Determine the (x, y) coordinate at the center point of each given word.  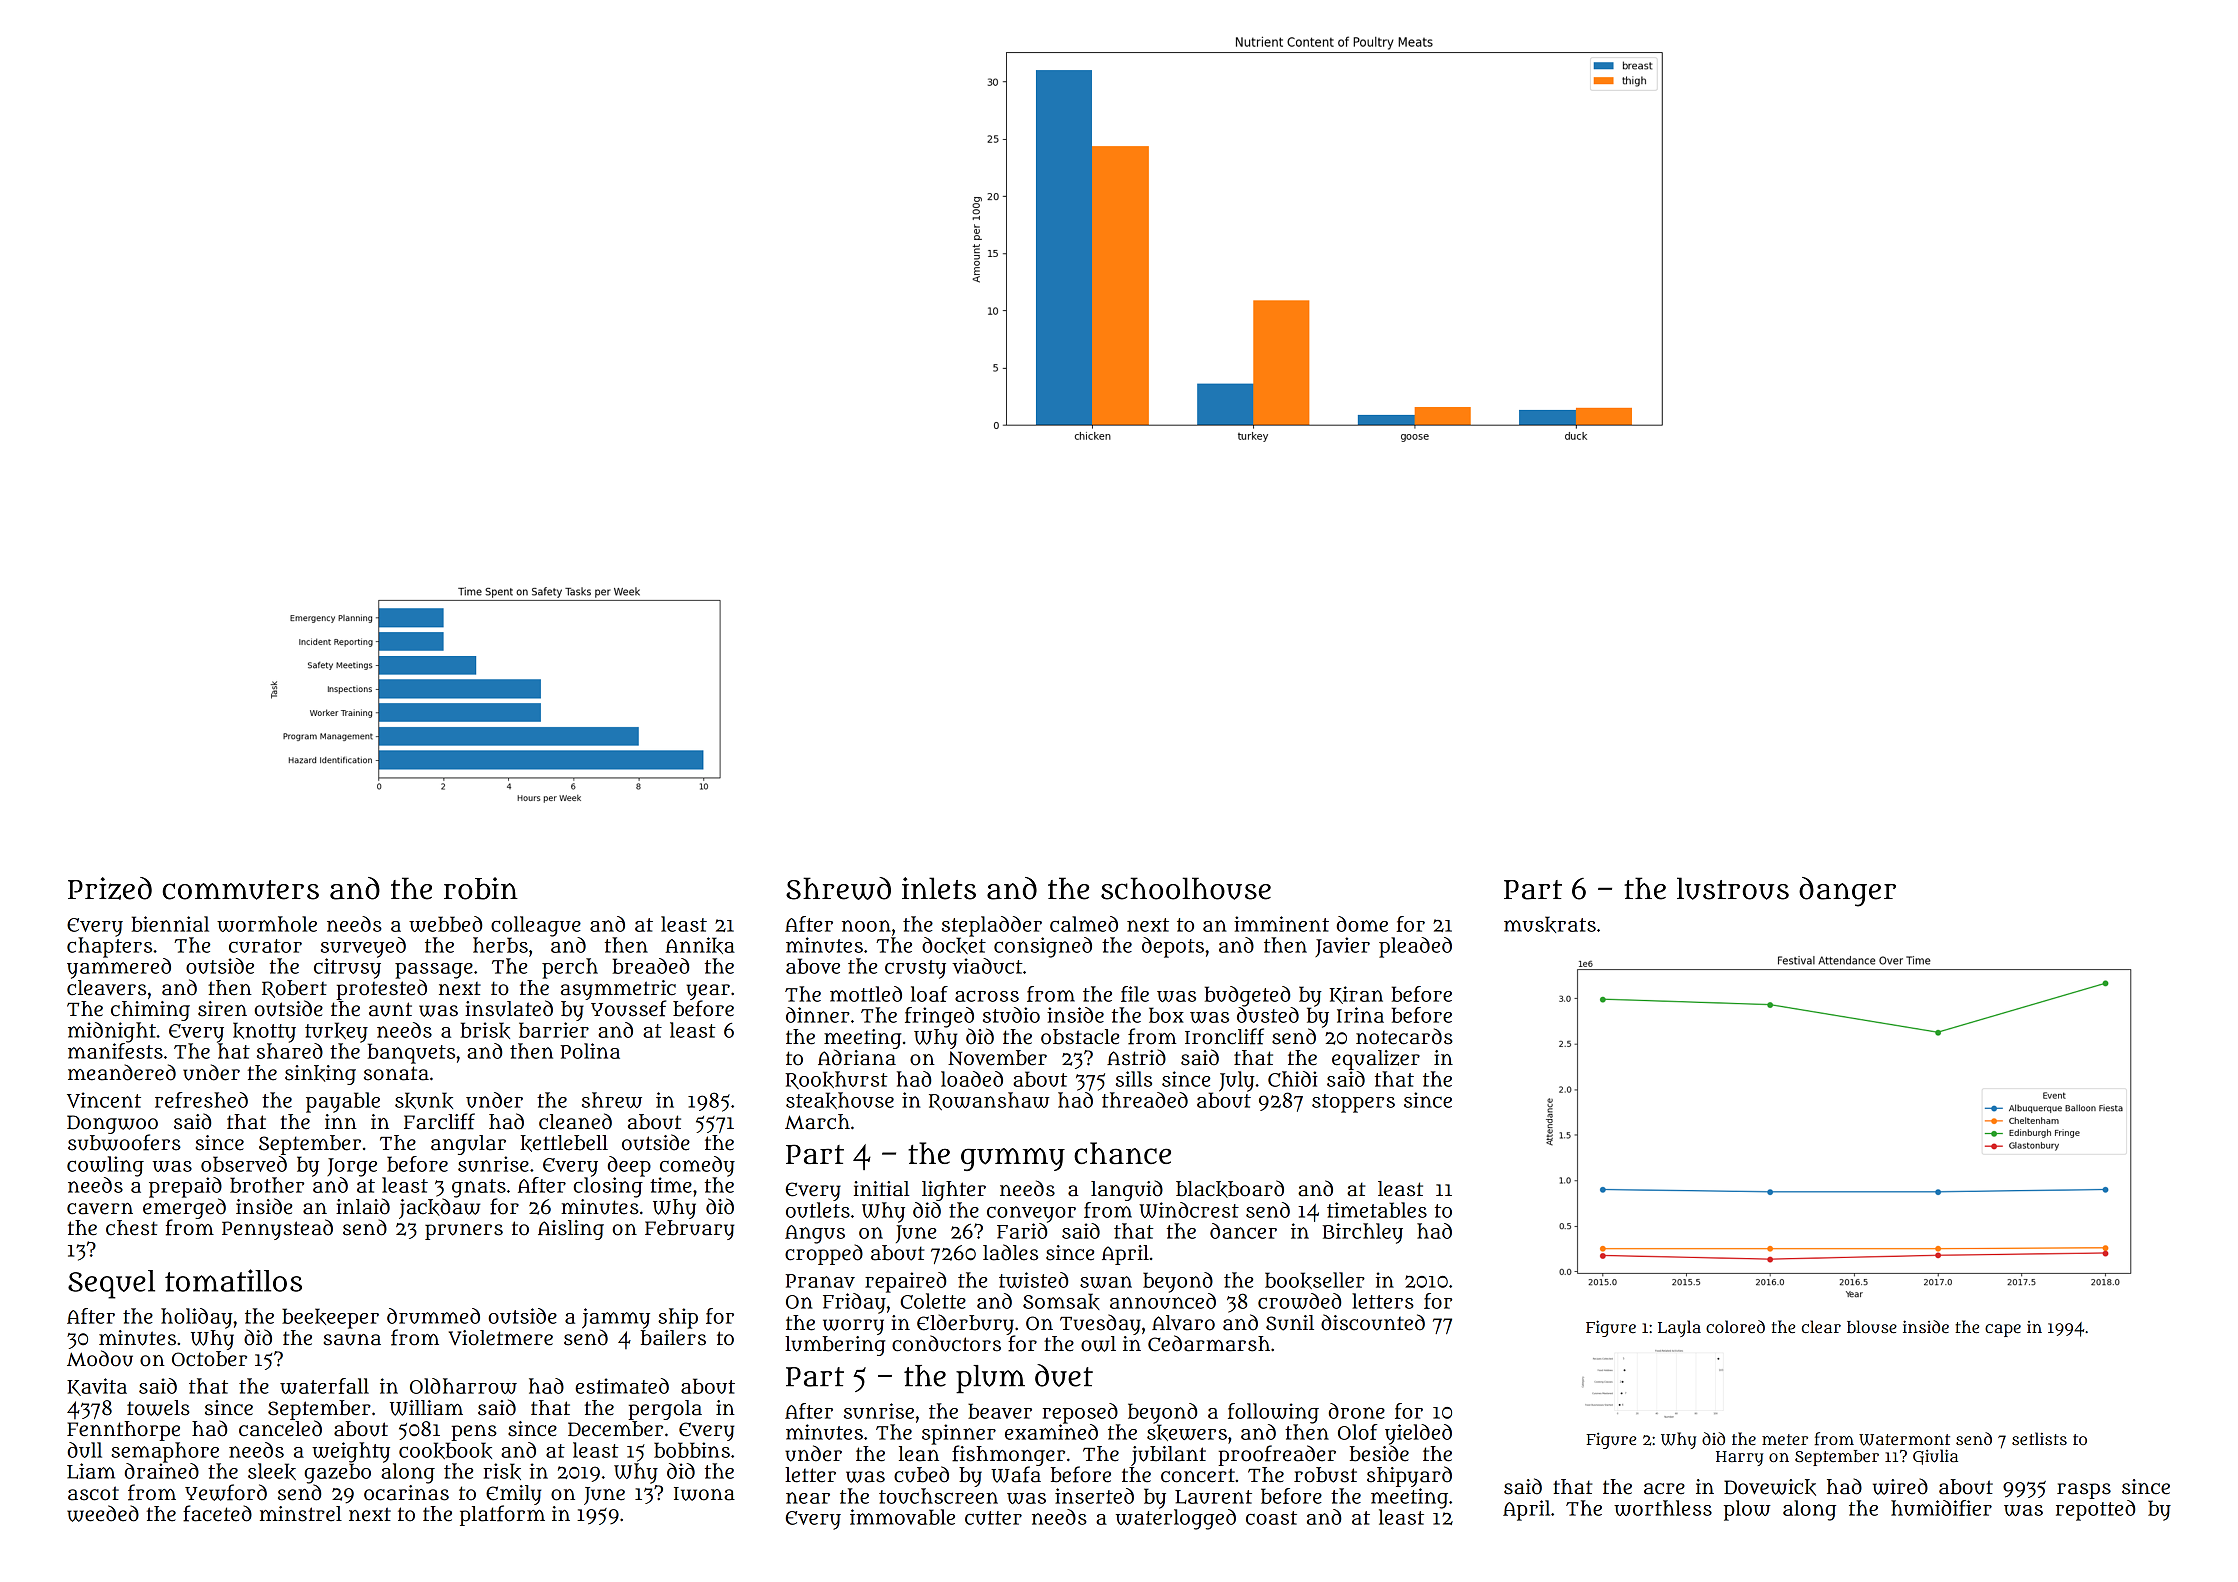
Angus (815, 1234)
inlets (939, 888)
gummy (1013, 1159)
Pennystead (277, 1229)
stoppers (1353, 1103)
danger (1847, 892)
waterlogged (1176, 1519)
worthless (1663, 1508)
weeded (103, 1513)
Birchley (1363, 1233)
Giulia (1935, 1457)
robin (481, 888)
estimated (622, 1386)
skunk (424, 1100)
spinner (959, 1434)
